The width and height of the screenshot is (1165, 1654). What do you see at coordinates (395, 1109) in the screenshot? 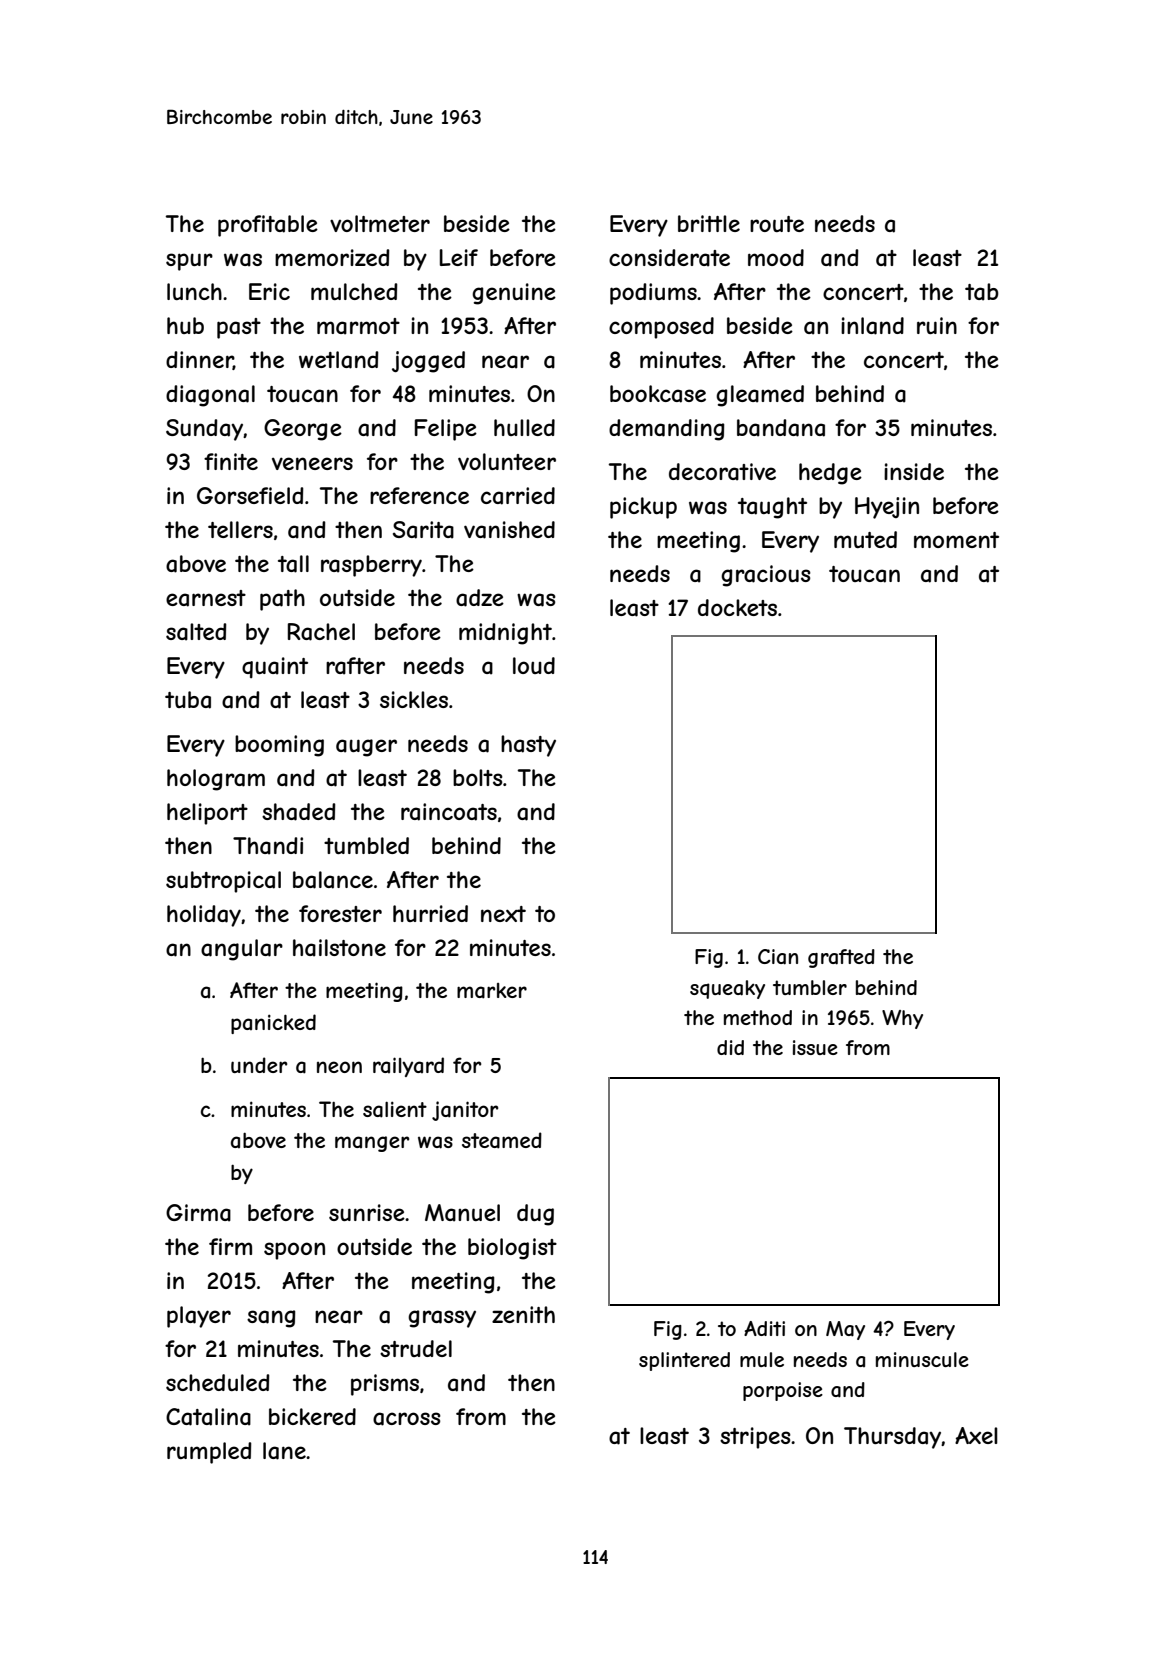
I see `salient` at bounding box center [395, 1109].
